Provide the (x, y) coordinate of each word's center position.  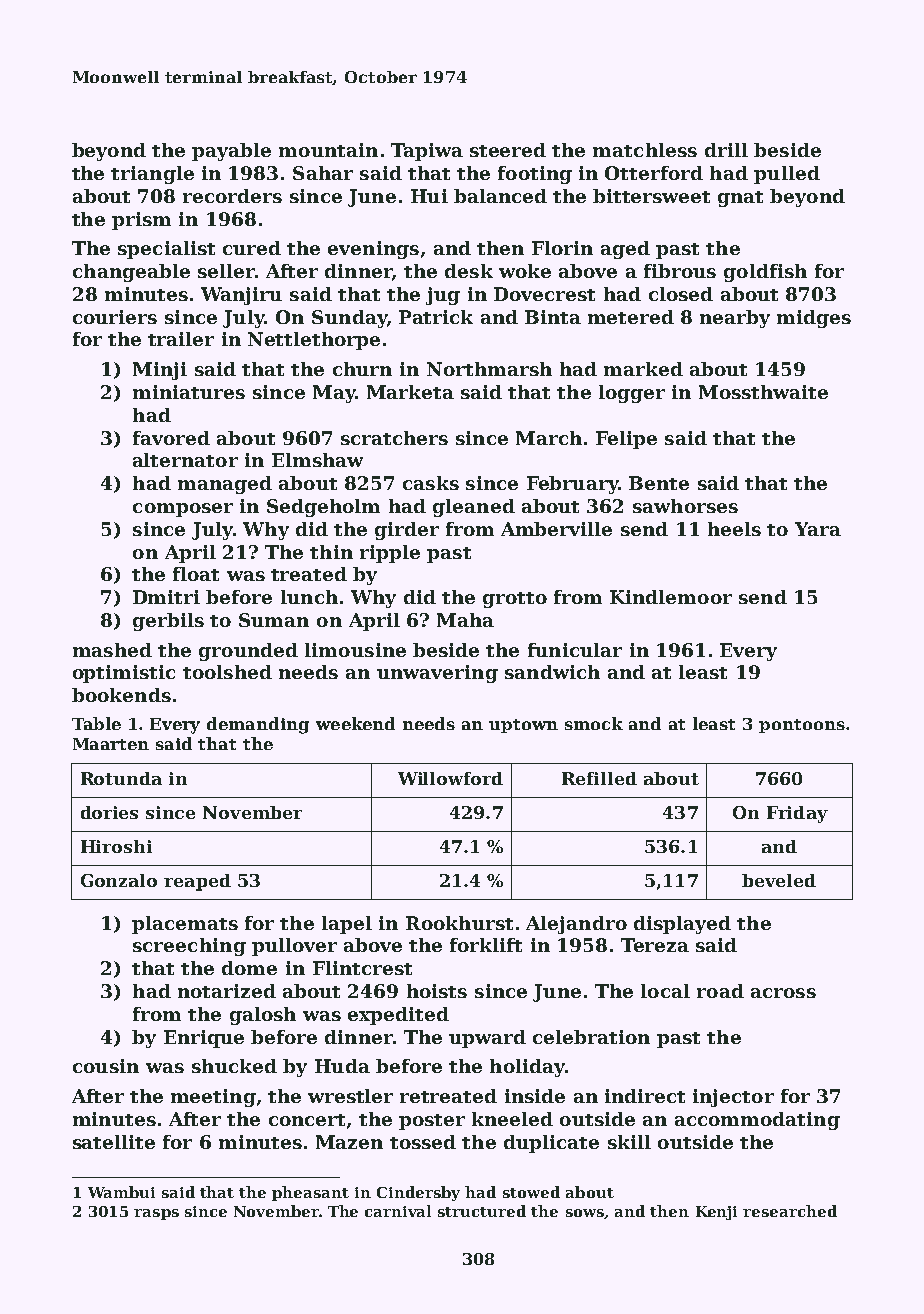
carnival (398, 1211)
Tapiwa (427, 152)
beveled (779, 880)
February (572, 485)
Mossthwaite (763, 392)
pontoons (802, 726)
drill (726, 150)
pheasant (310, 1193)
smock (594, 723)
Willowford (450, 778)
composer (183, 510)
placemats (185, 925)
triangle (152, 175)
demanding (258, 725)
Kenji (716, 1213)
